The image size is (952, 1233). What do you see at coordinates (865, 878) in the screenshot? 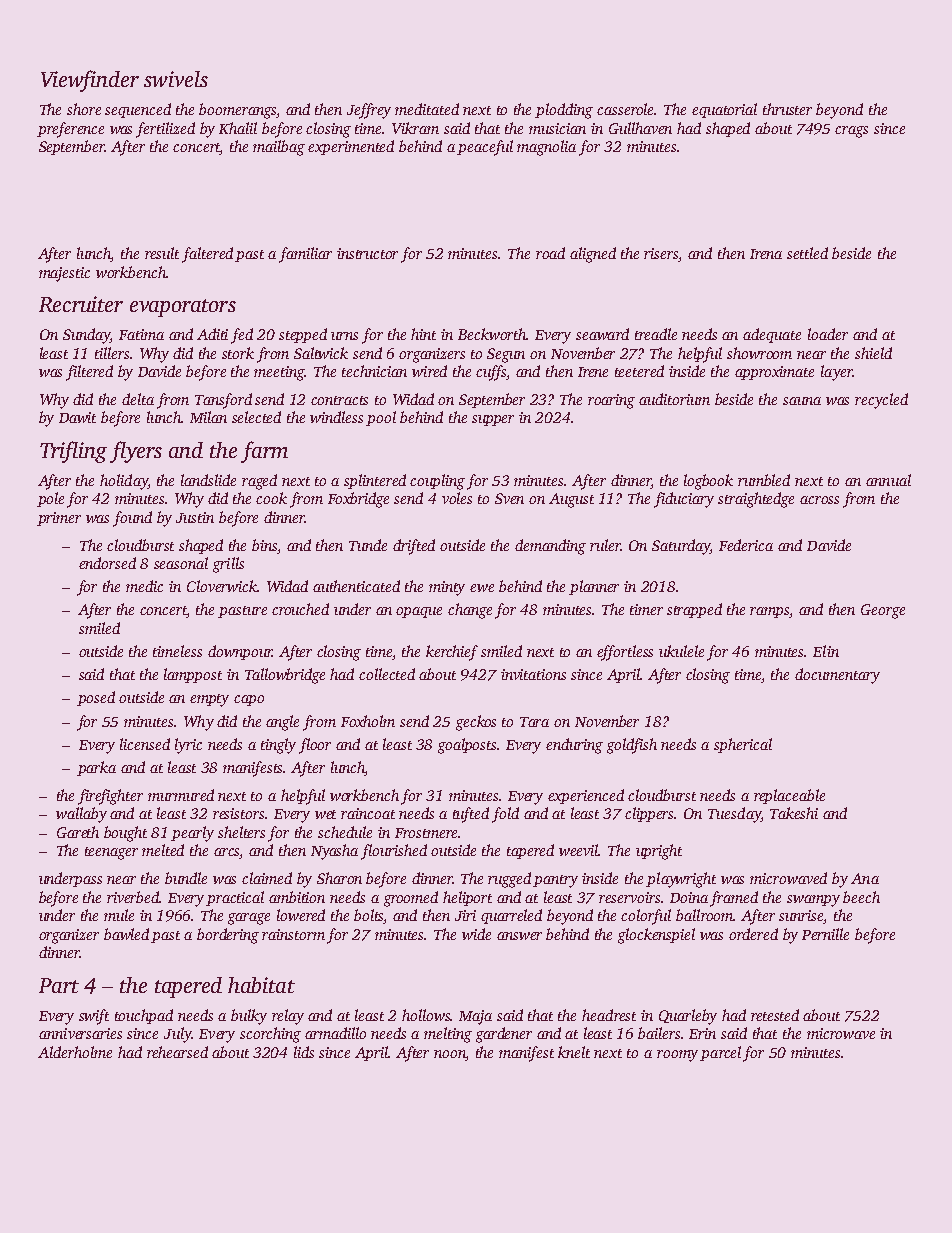
I see `Ana` at bounding box center [865, 878].
